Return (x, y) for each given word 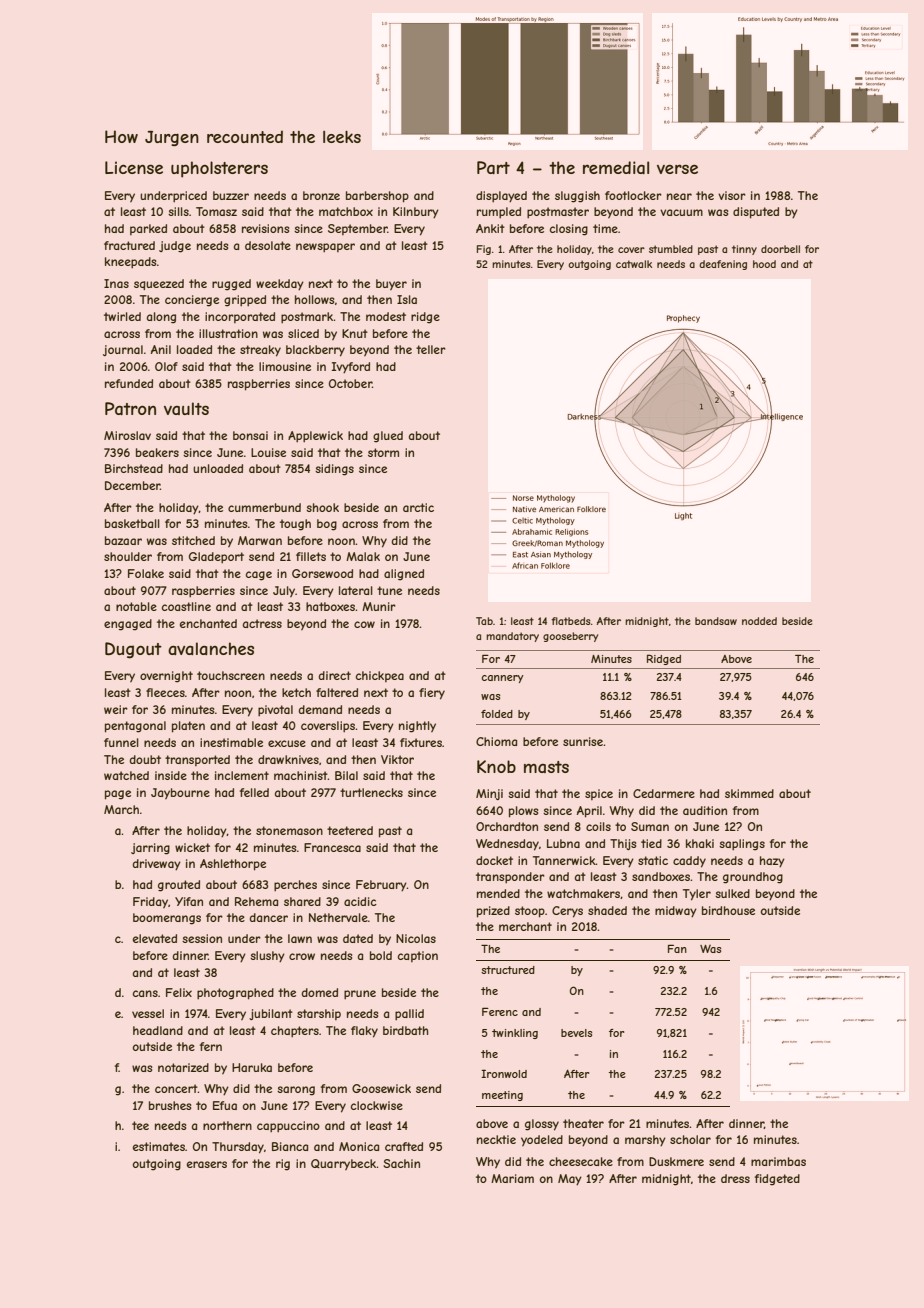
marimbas (778, 1161)
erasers (207, 1164)
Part (493, 167)
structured (508, 970)
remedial (616, 167)
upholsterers (219, 169)
